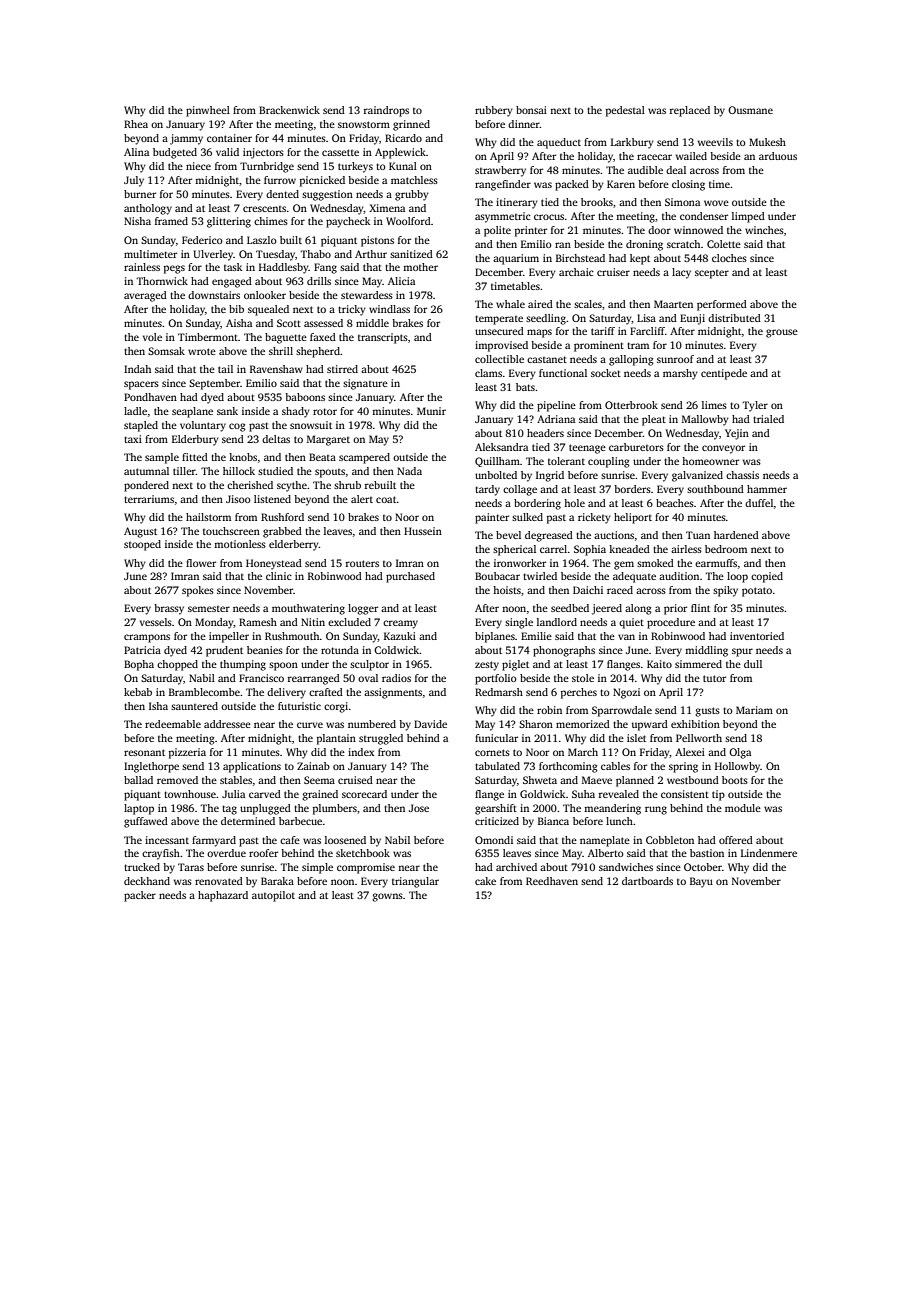 The image size is (924, 1308). I want to click on elderberry, so click(294, 545).
